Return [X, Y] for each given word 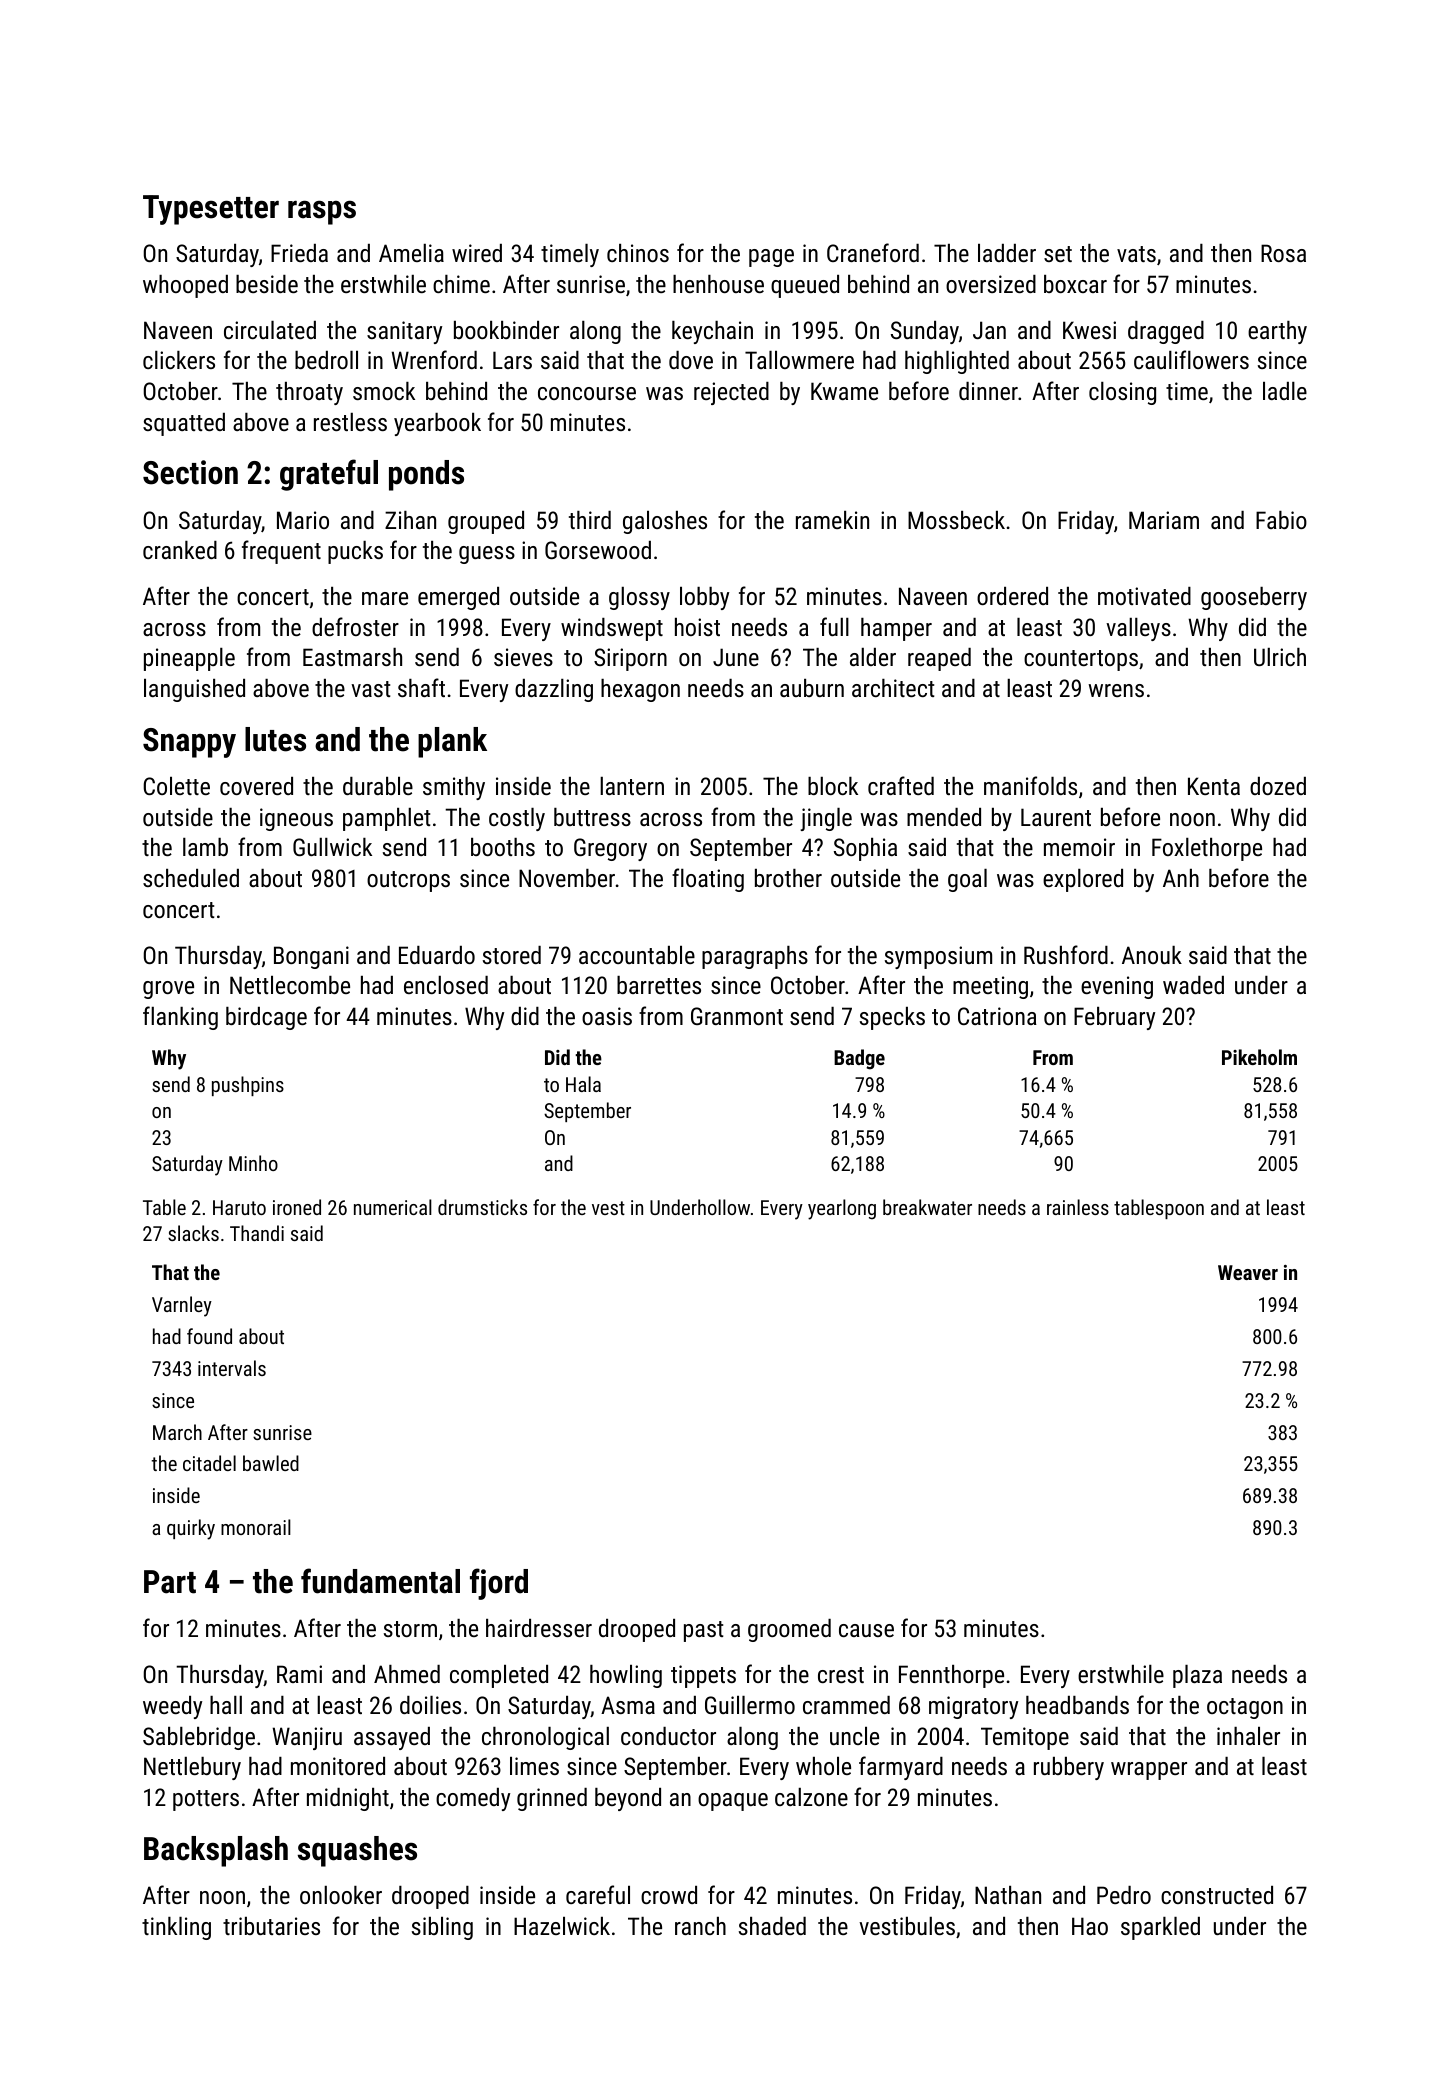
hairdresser [539, 1628]
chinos [638, 253]
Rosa [1283, 253]
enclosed [446, 985]
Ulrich [1280, 657]
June [736, 657]
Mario [303, 520]
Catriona [997, 1016]
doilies [430, 1705]
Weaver [1248, 1272]
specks [892, 1018]
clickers [179, 360]
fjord [499, 1584]
